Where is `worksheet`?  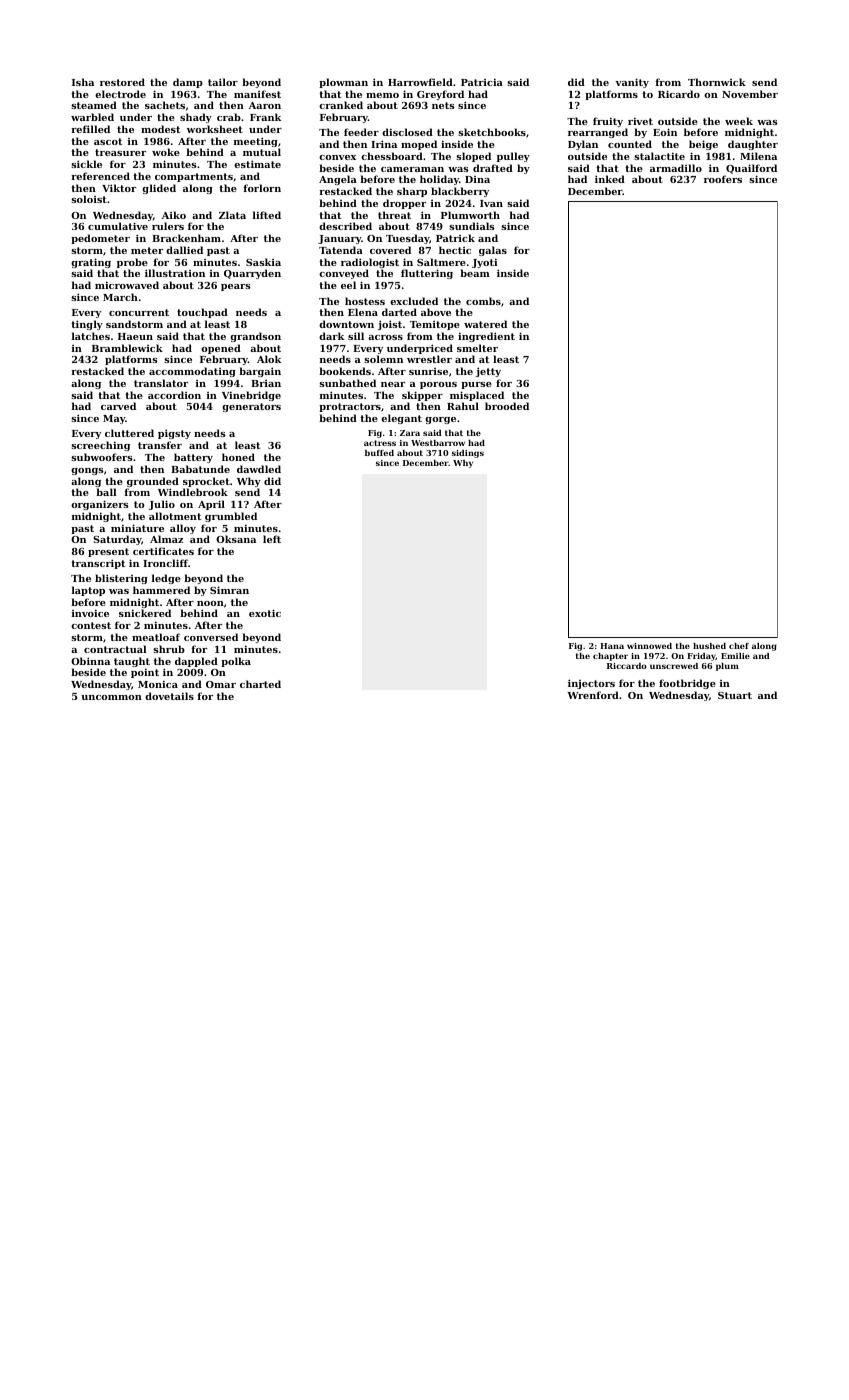
worksheet is located at coordinates (215, 129).
